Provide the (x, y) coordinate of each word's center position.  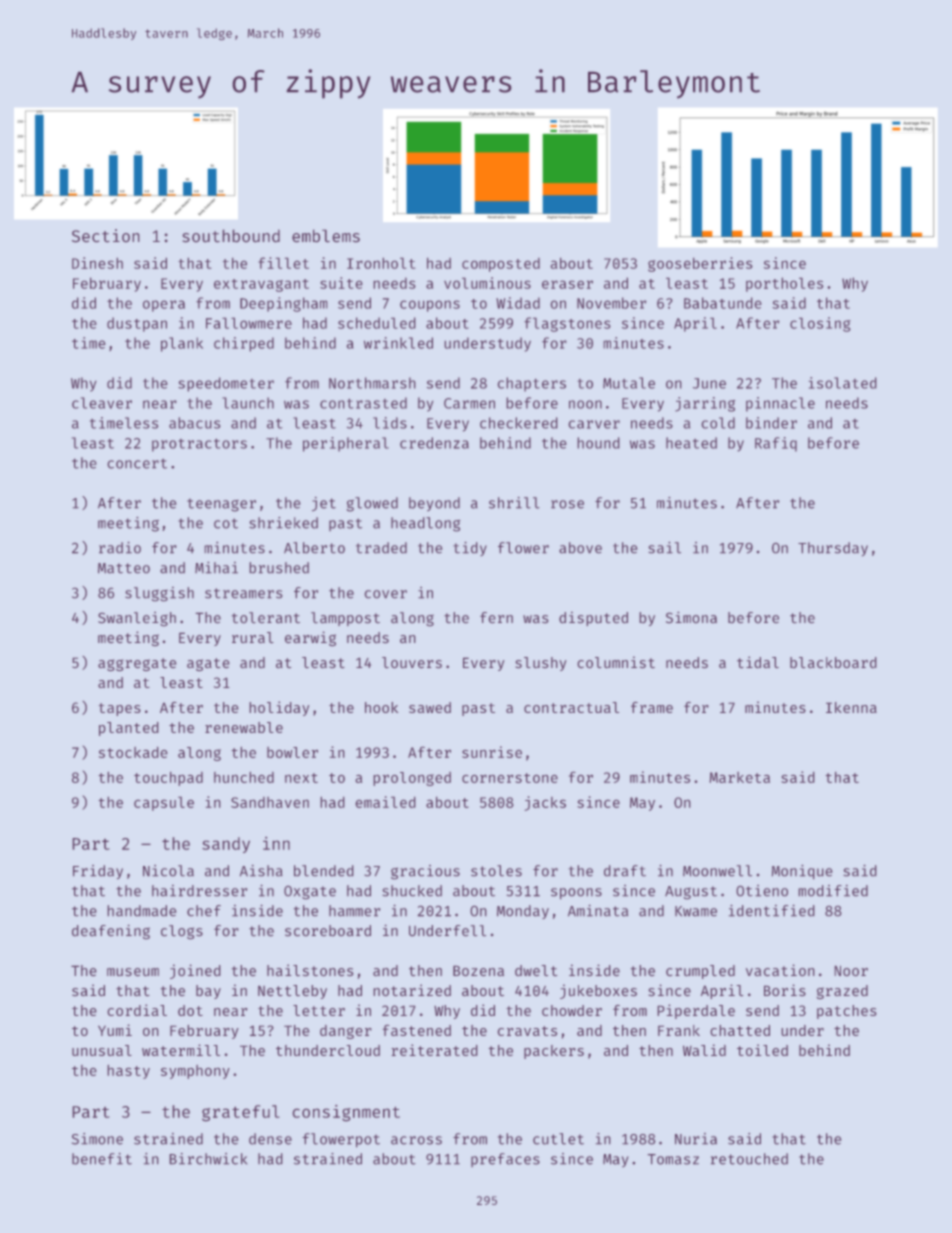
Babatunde (723, 303)
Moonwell (717, 871)
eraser (567, 284)
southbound (231, 236)
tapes (120, 709)
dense (270, 1139)
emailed (385, 802)
